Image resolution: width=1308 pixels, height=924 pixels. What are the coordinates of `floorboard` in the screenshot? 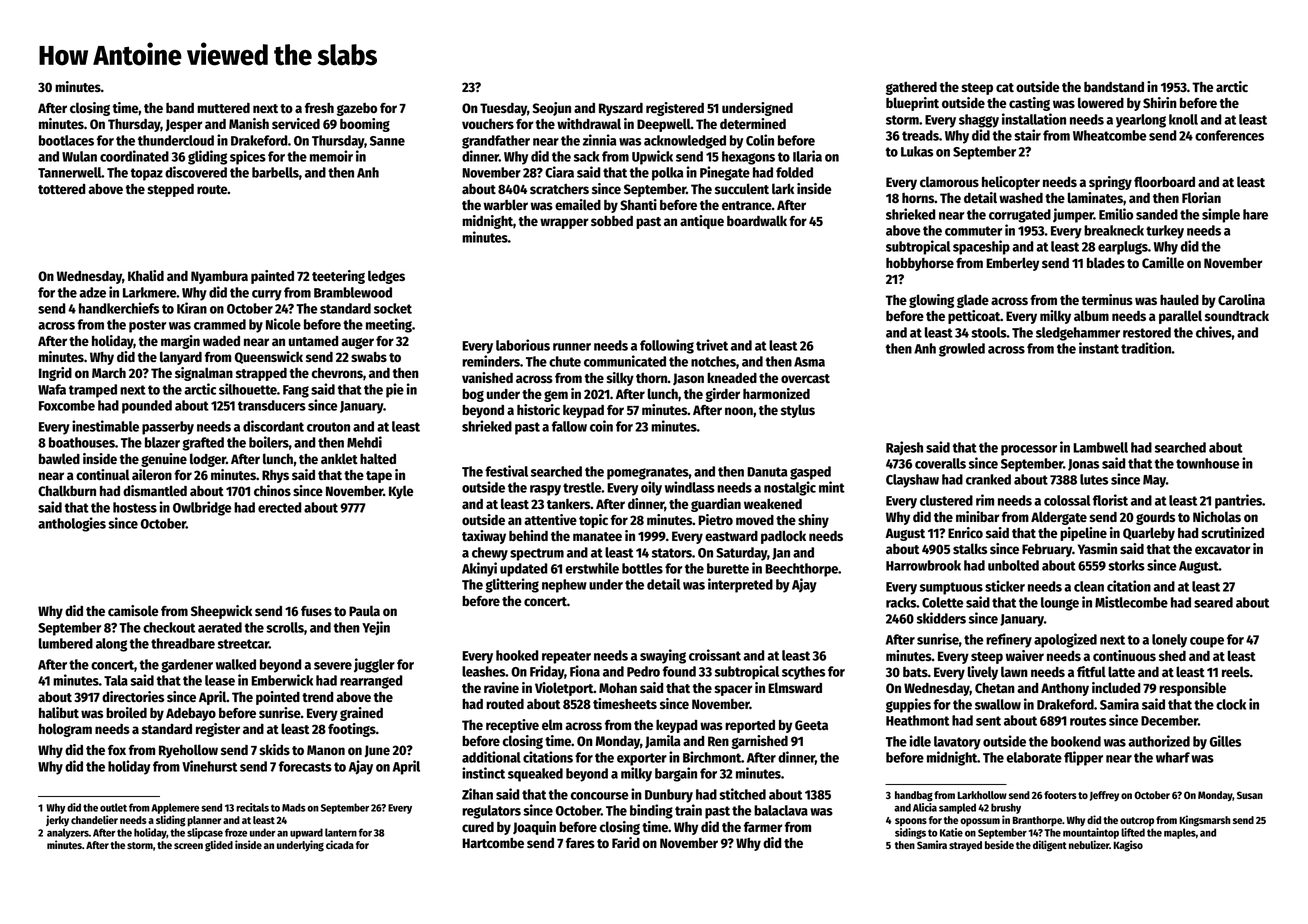 It's located at (1164, 181).
